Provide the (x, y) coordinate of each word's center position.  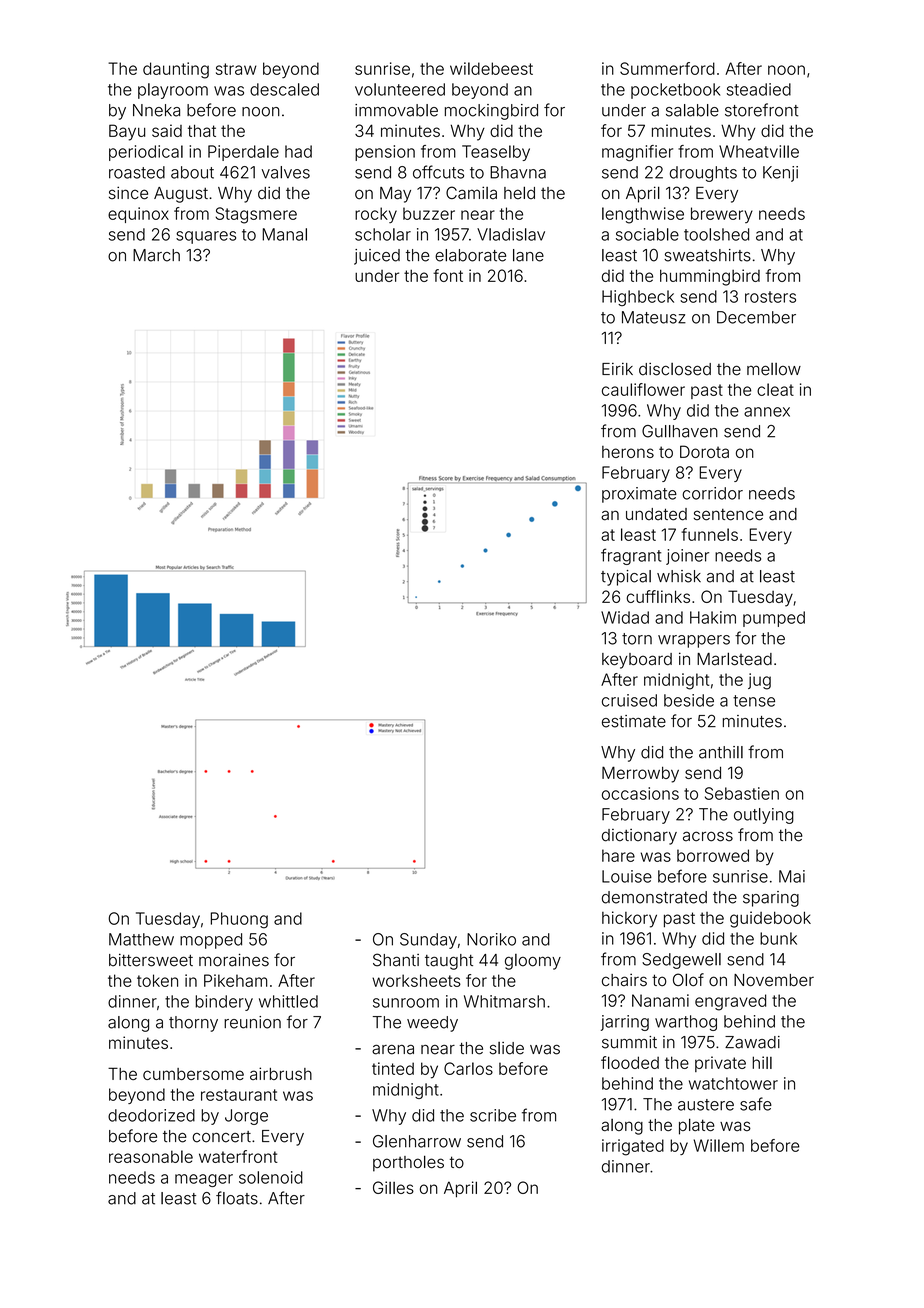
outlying (764, 816)
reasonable (151, 1156)
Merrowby (640, 774)
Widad (625, 617)
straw (236, 69)
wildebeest (491, 68)
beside (689, 700)
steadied (759, 89)
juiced (377, 257)
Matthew (141, 939)
